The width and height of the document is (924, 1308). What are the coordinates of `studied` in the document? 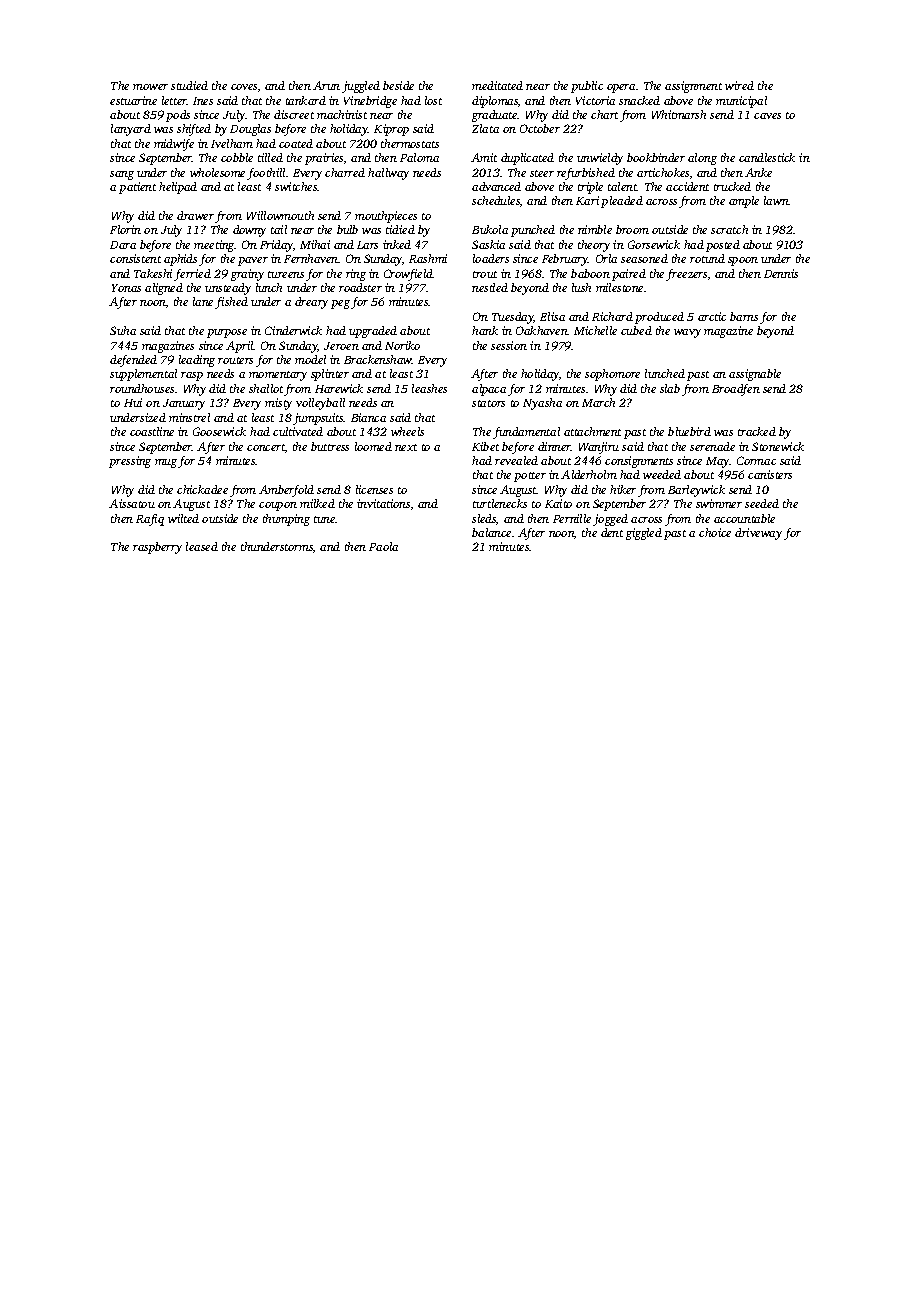 It's located at (189, 85).
